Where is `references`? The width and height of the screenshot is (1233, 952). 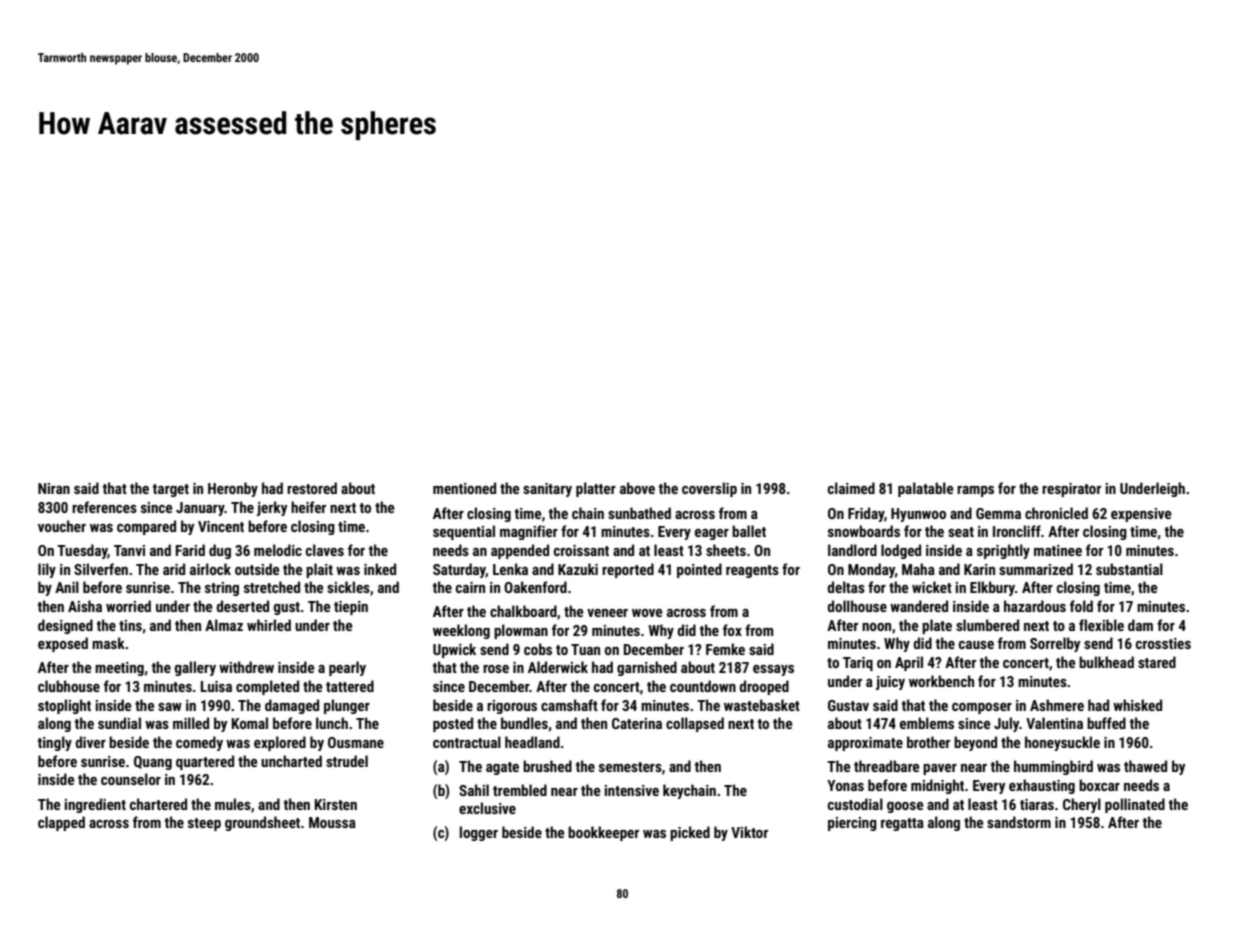 references is located at coordinates (104, 507).
